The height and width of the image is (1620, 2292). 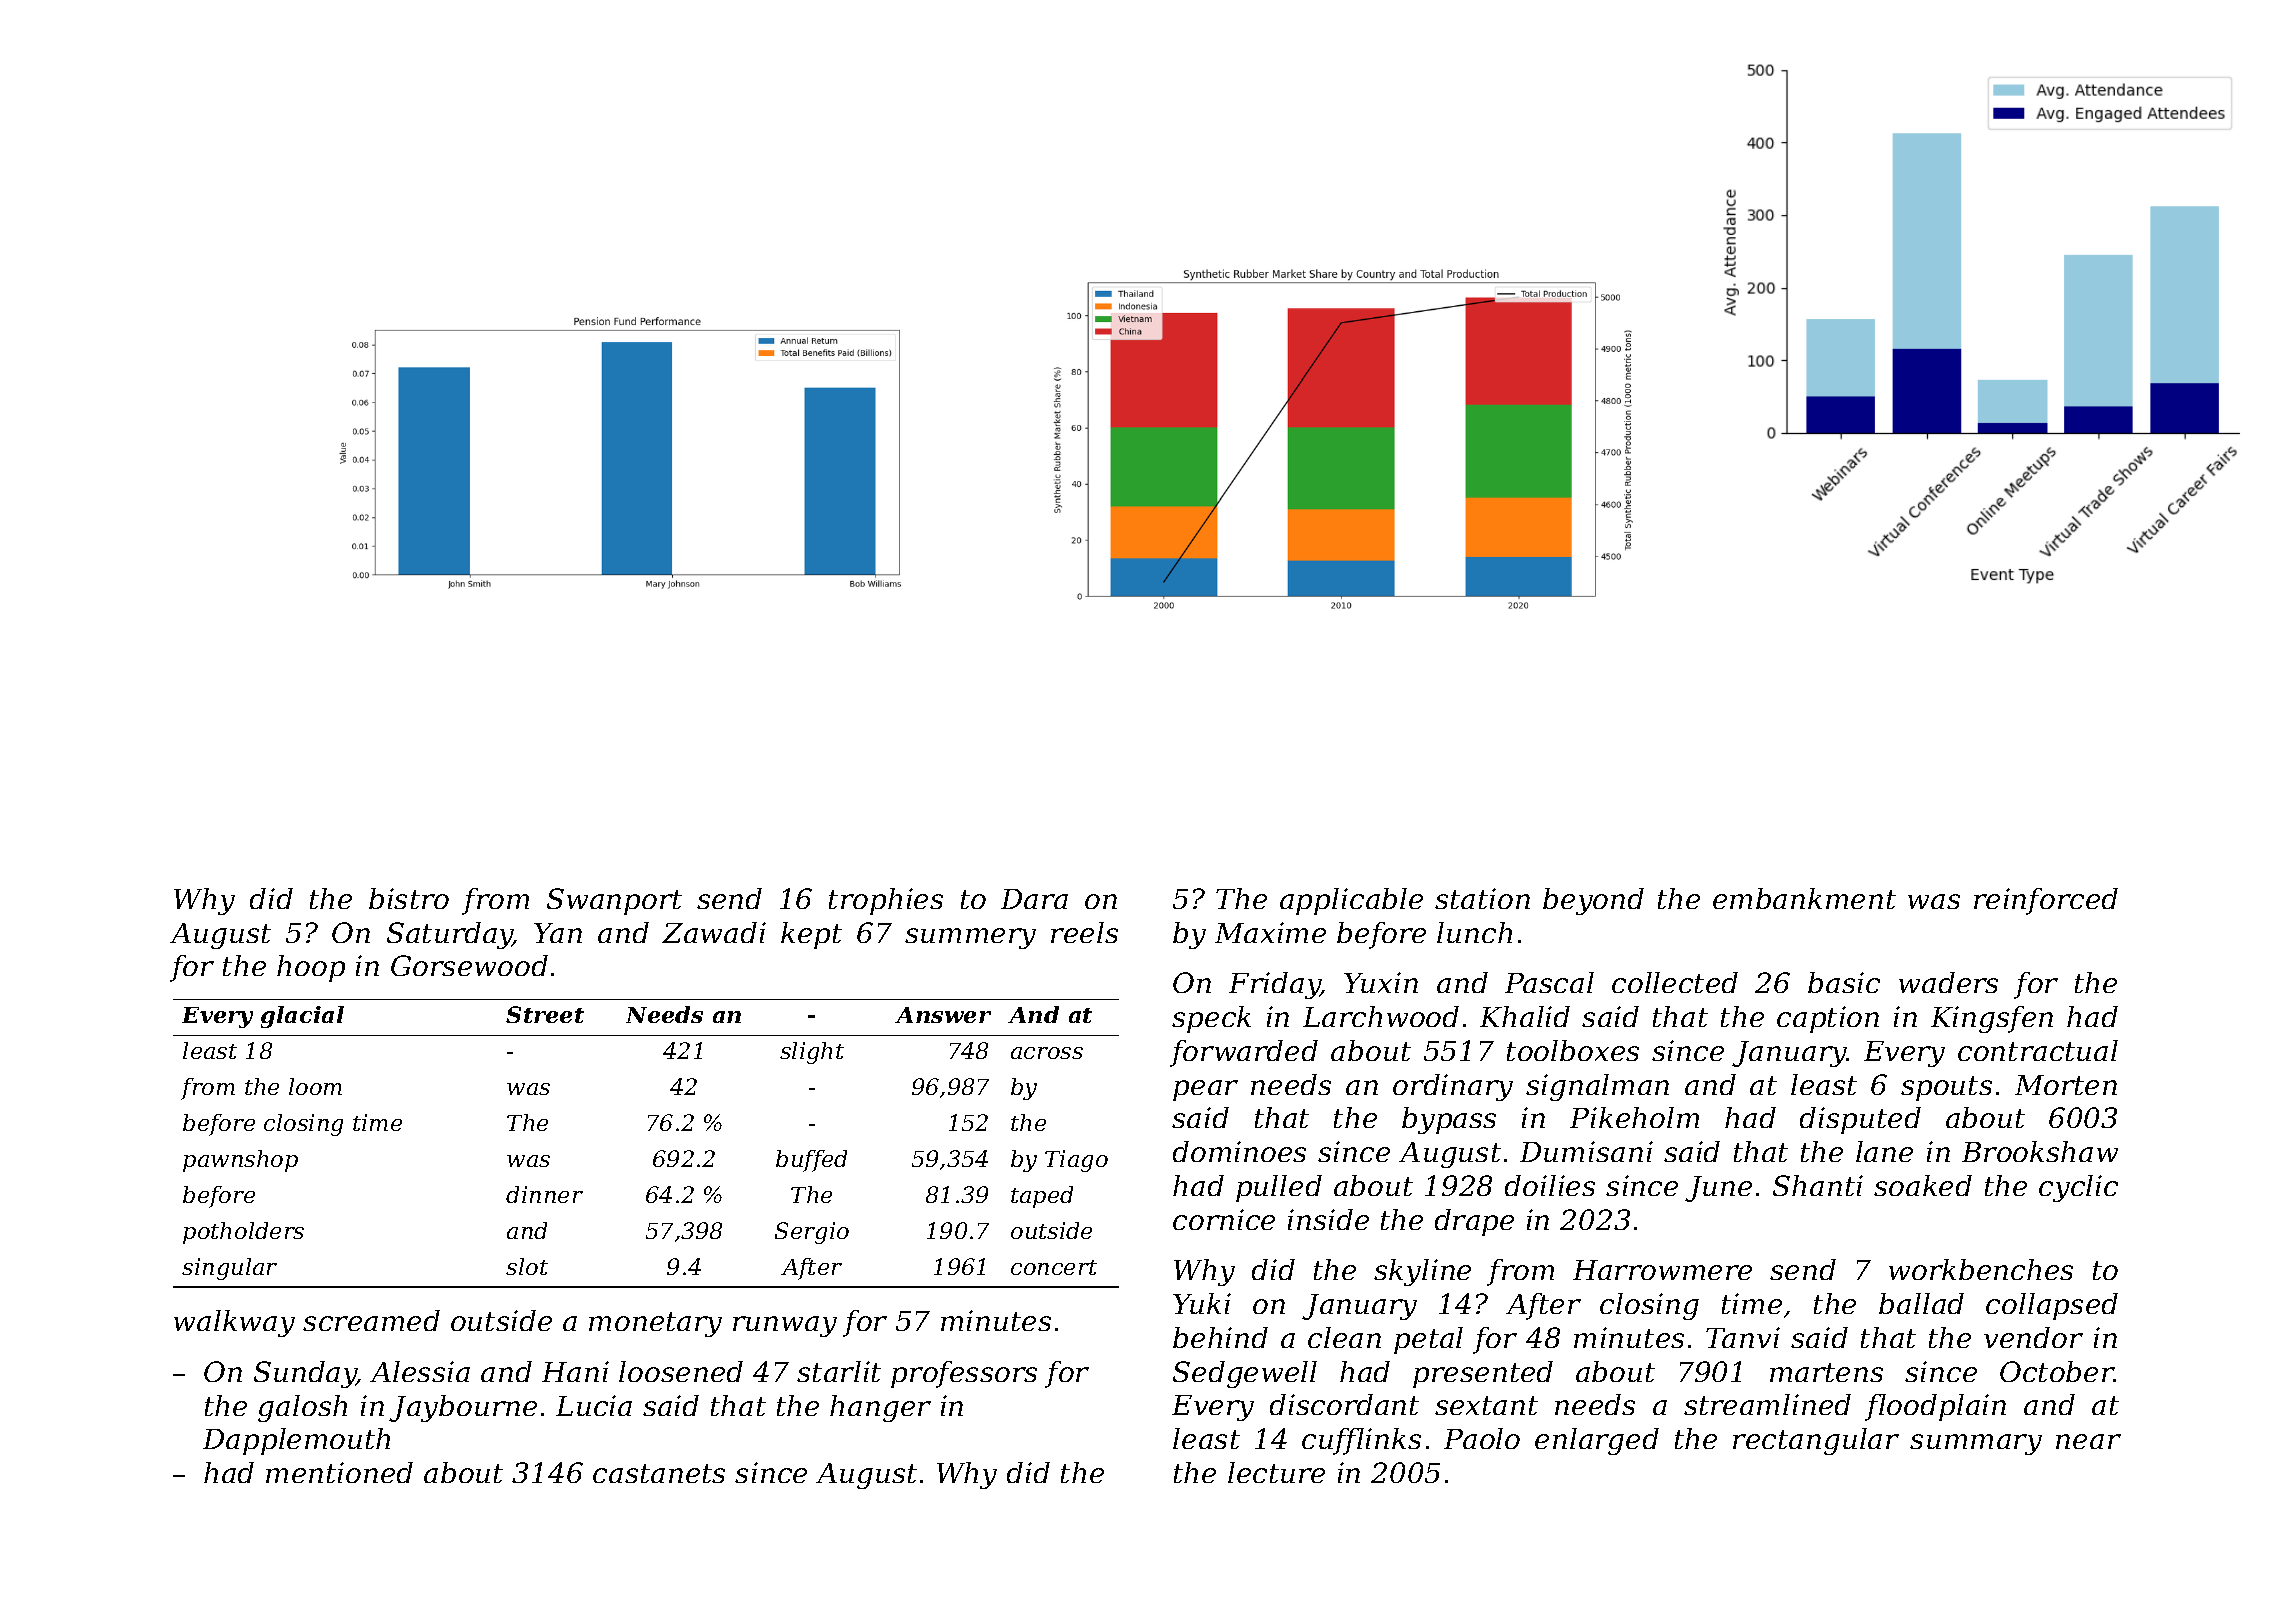 What do you see at coordinates (1921, 1303) in the image?
I see `ballad` at bounding box center [1921, 1303].
